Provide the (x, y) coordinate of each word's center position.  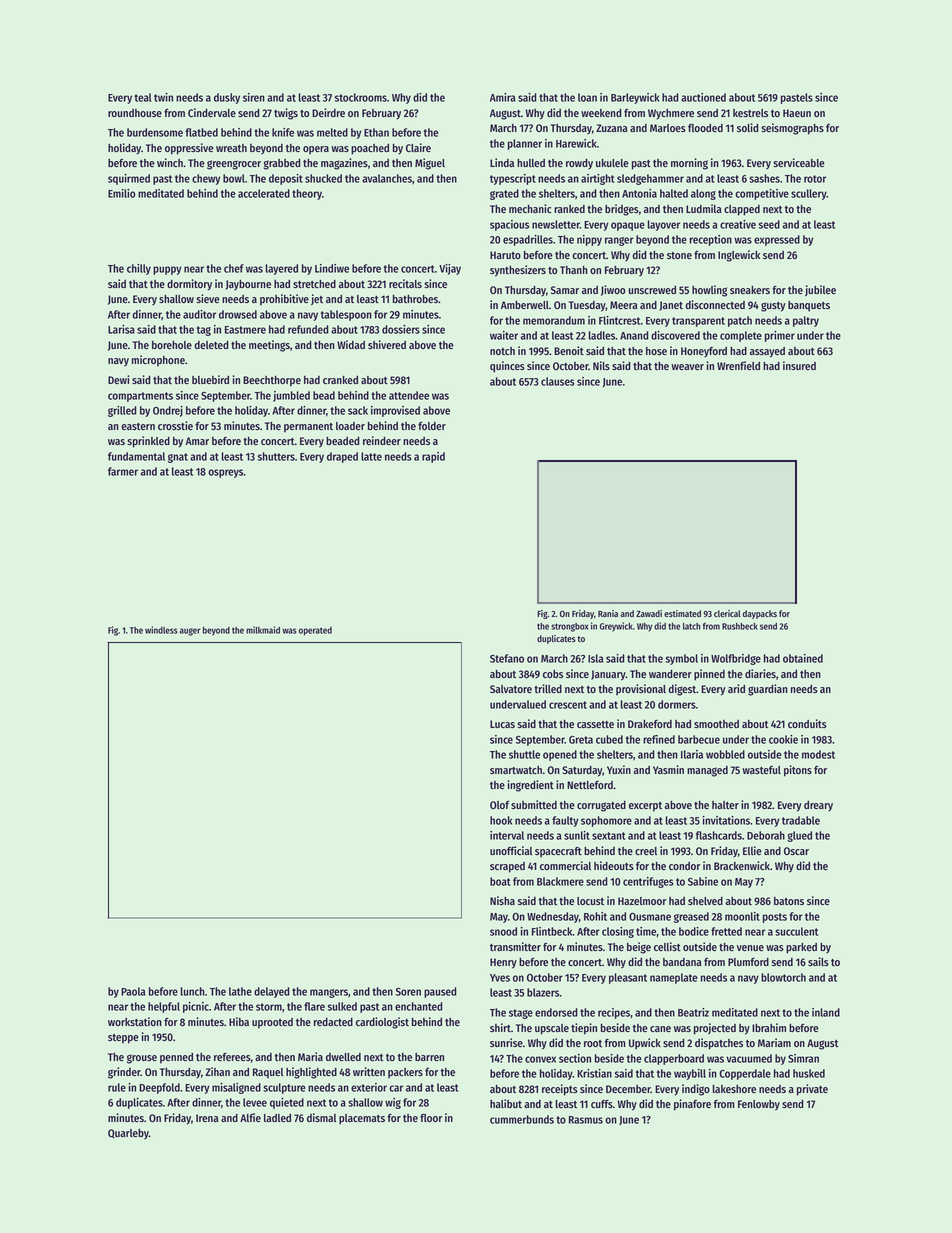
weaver (687, 367)
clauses (558, 381)
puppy (167, 270)
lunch (193, 991)
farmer (123, 471)
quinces (507, 367)
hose (656, 351)
